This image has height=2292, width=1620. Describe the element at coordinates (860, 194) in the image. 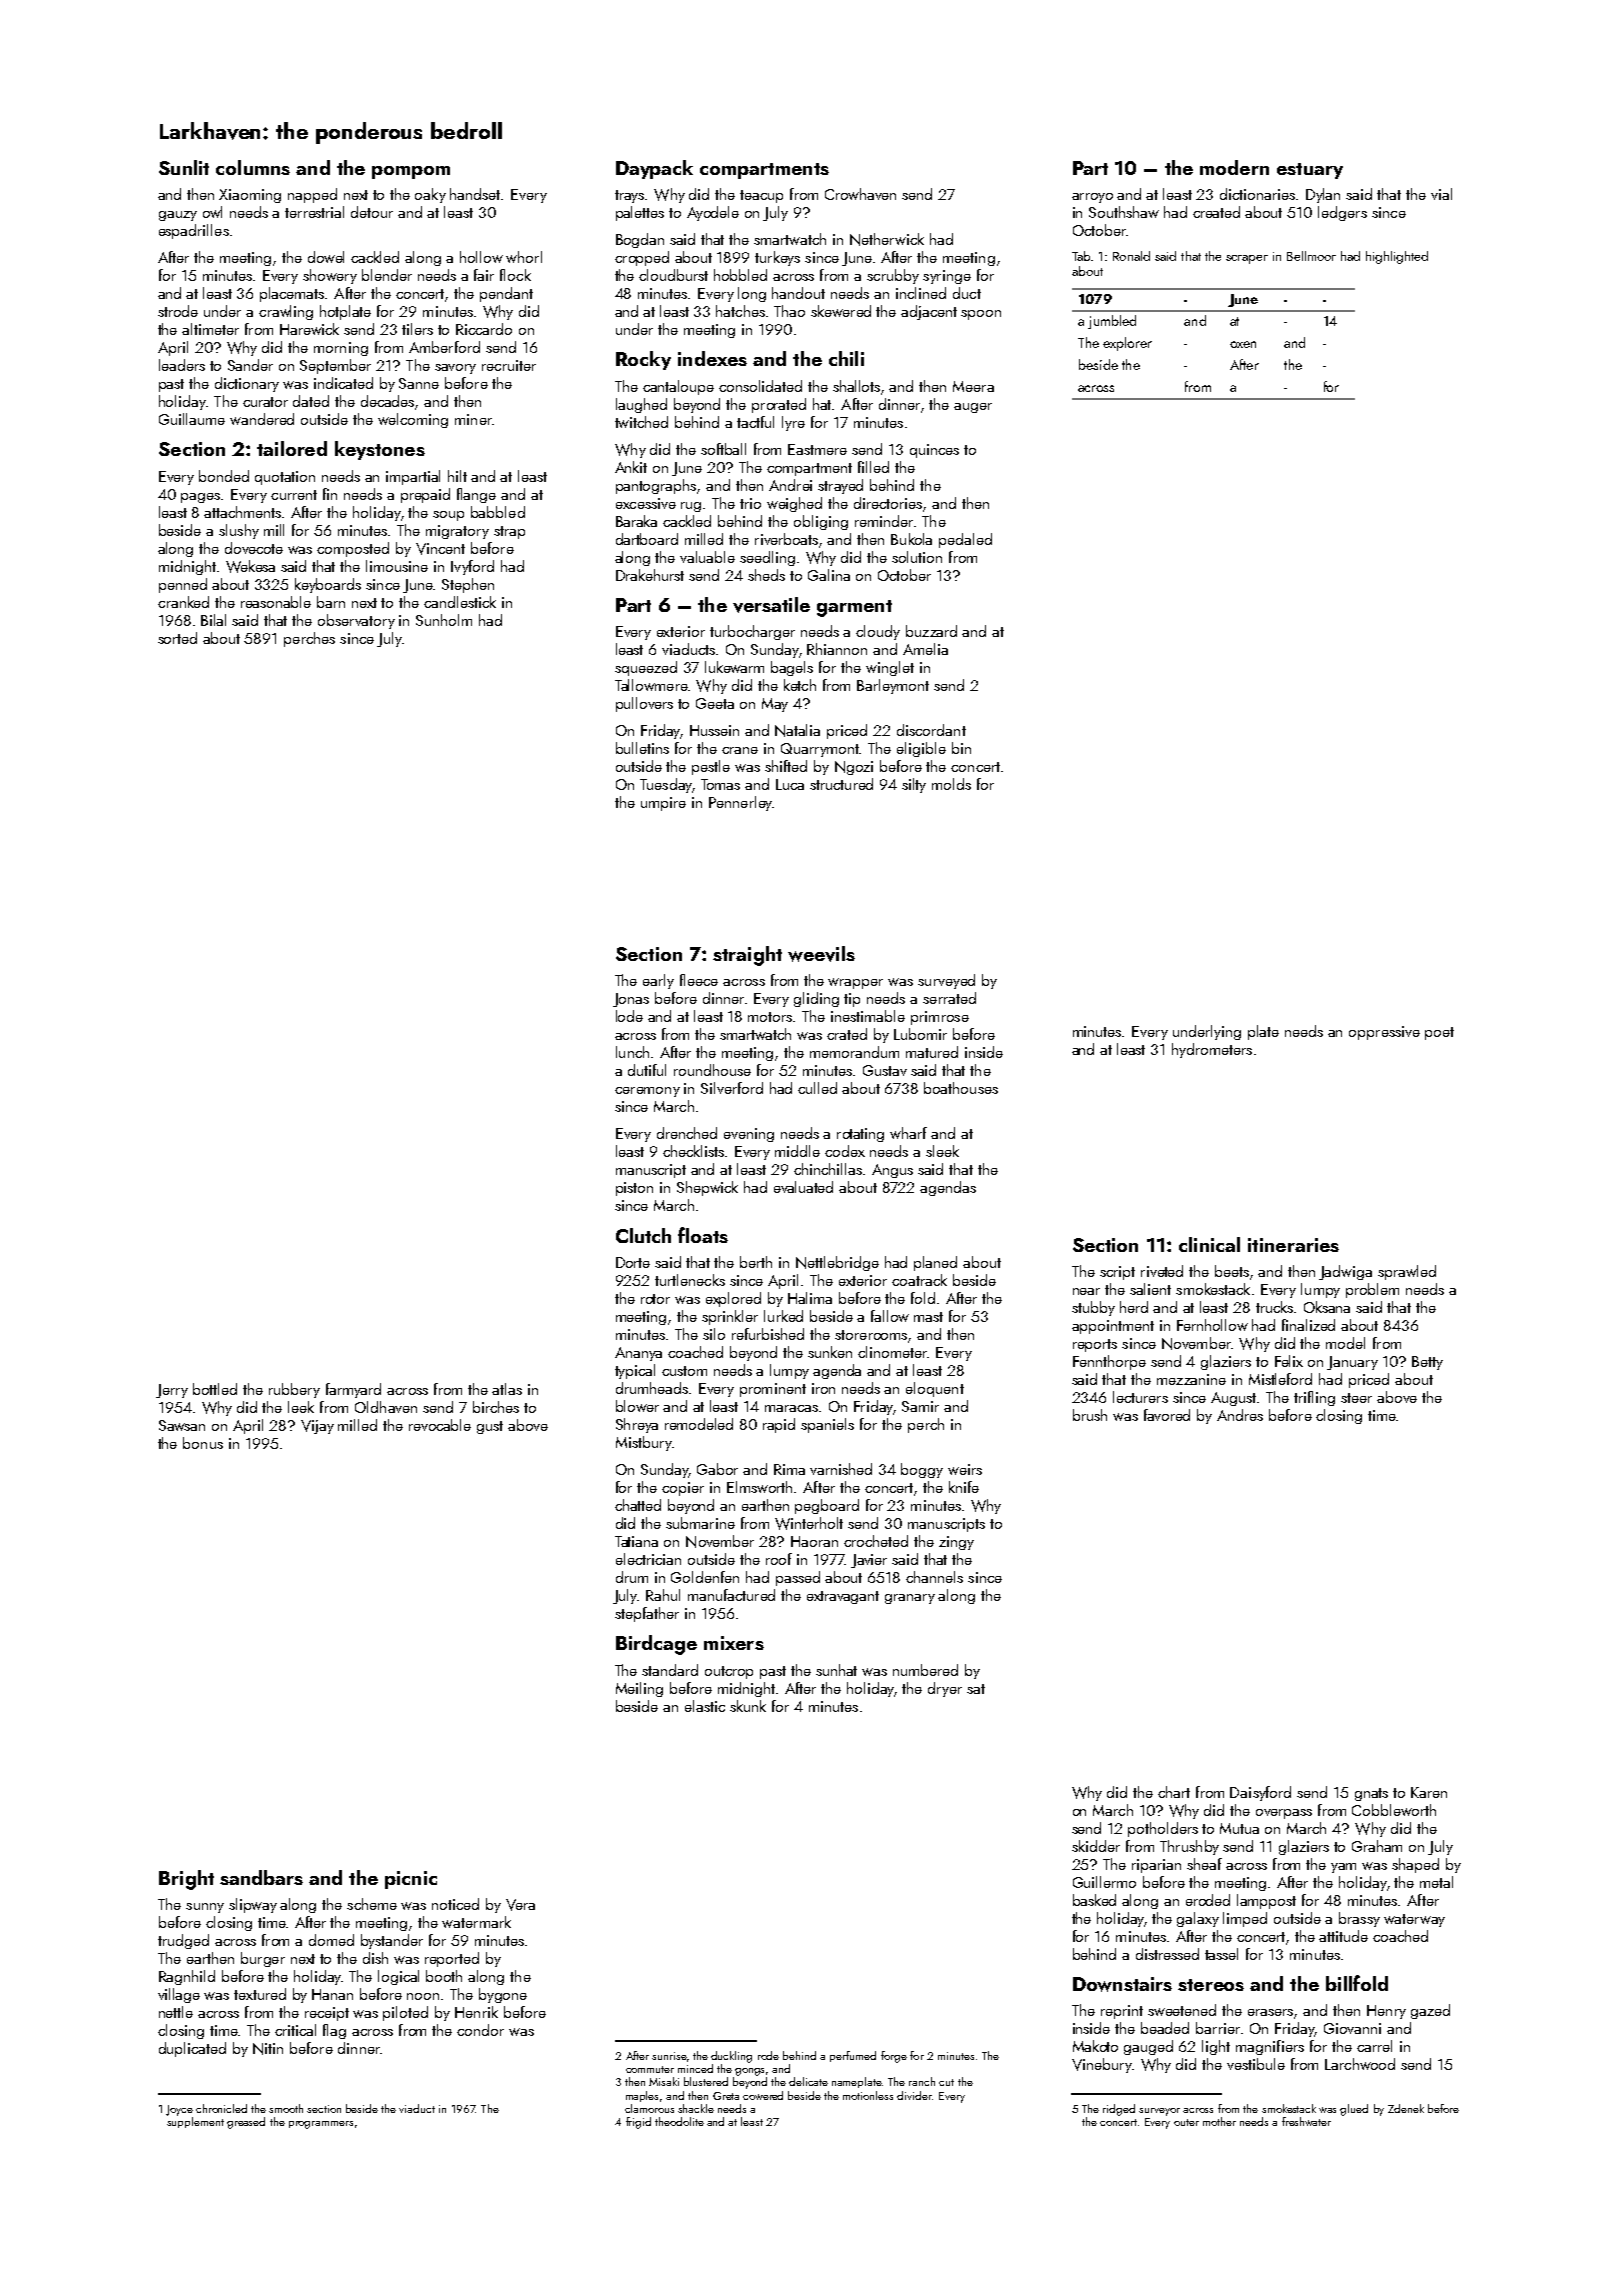

I see `Crowhaven` at that location.
